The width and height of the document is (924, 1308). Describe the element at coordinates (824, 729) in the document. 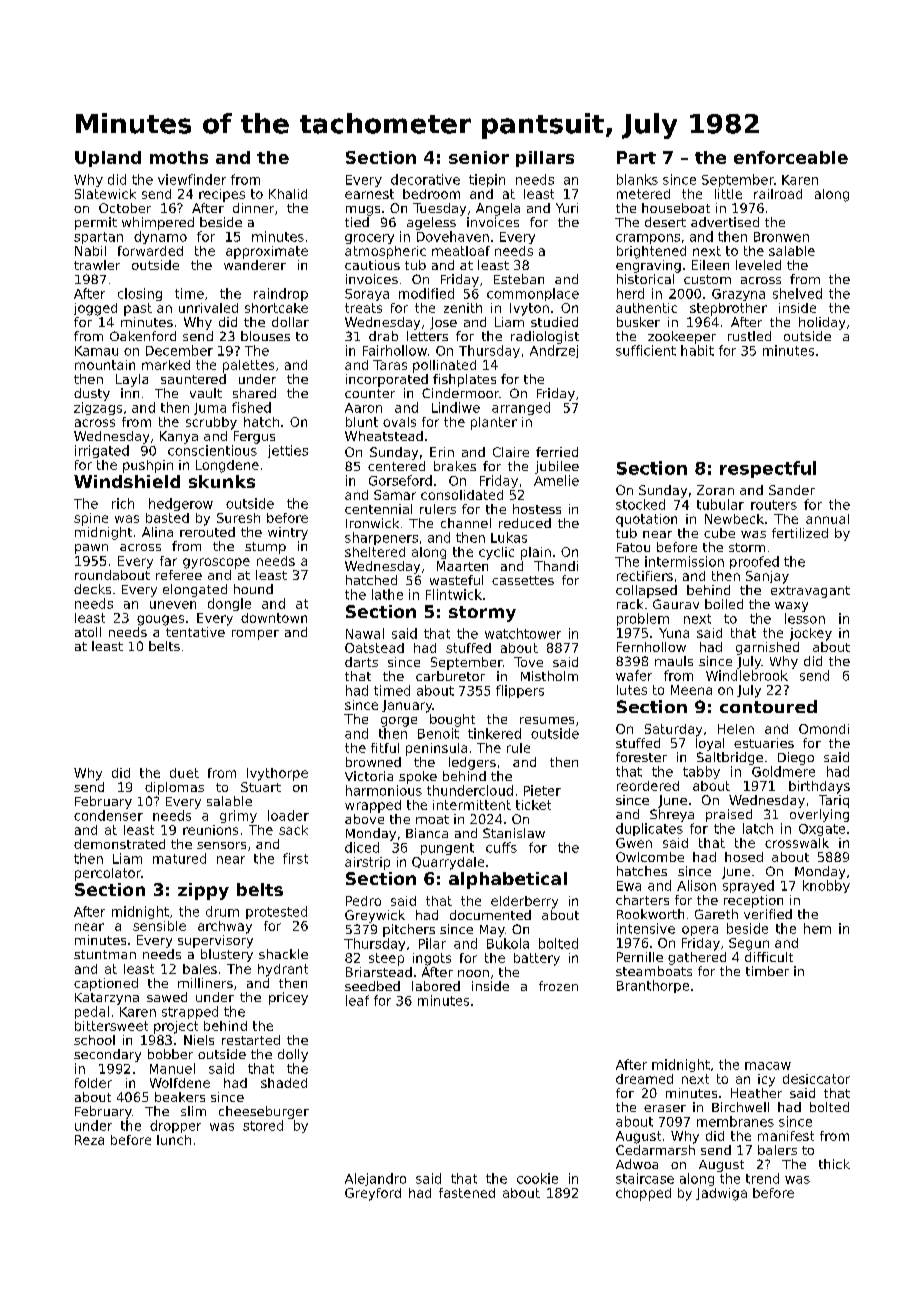

I see `Omondi` at that location.
